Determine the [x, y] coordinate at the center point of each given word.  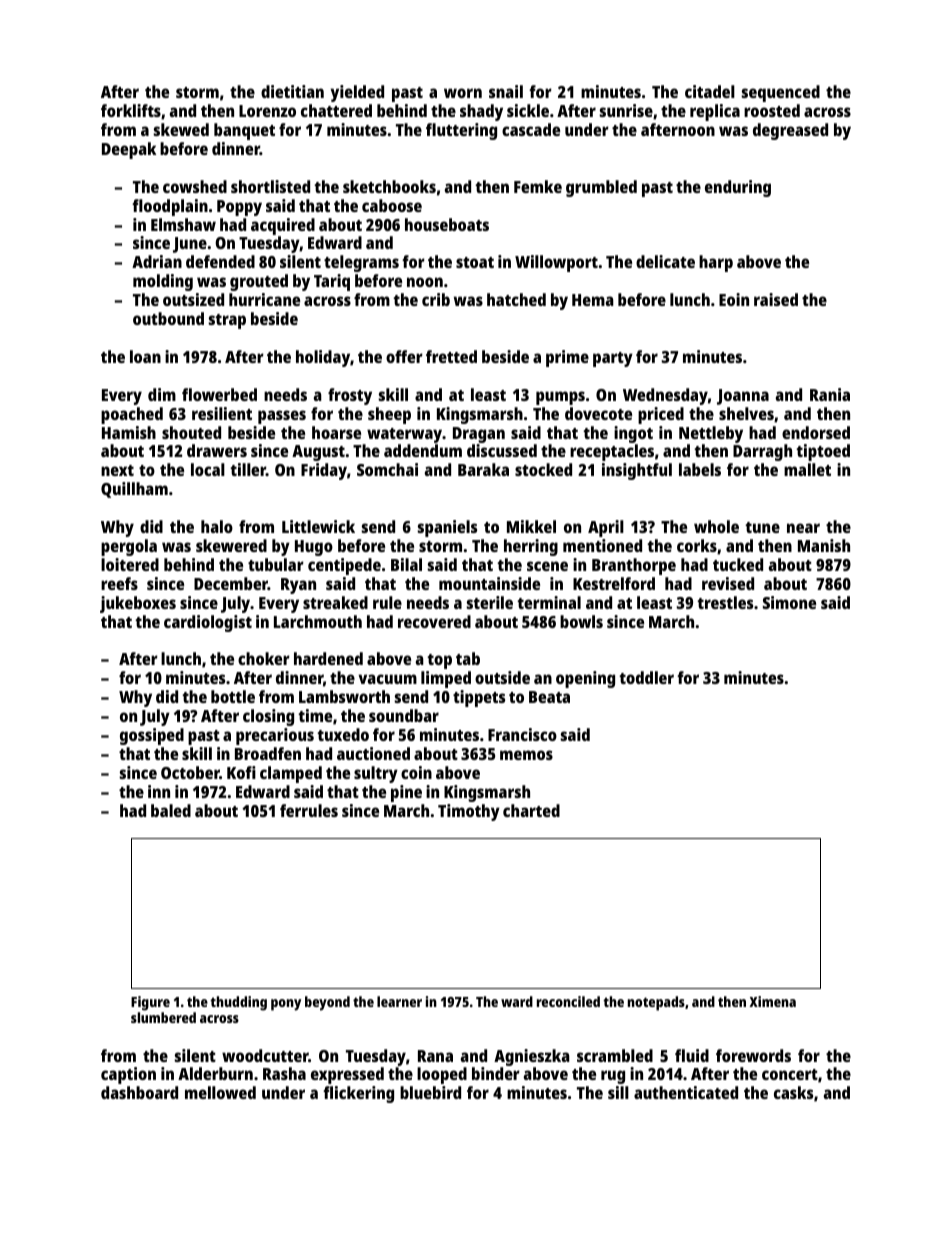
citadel [710, 91]
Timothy [469, 812]
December [231, 583]
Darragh [762, 452]
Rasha [284, 1073]
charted [531, 810]
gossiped [152, 736]
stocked [543, 469]
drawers [217, 450]
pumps [560, 398]
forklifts [131, 110]
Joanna [743, 397]
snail [506, 91]
